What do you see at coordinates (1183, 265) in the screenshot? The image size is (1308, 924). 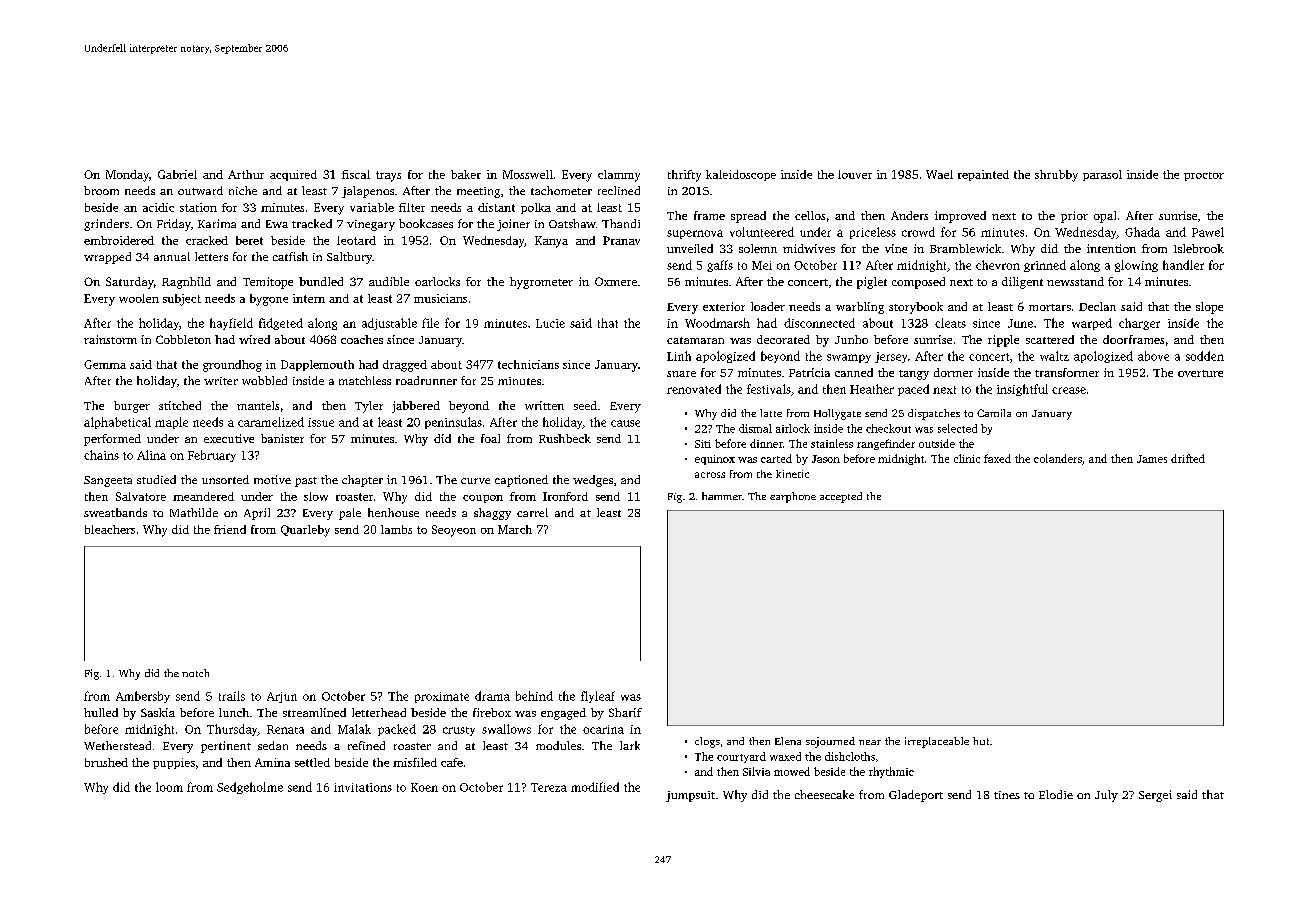 I see `handler` at bounding box center [1183, 265].
